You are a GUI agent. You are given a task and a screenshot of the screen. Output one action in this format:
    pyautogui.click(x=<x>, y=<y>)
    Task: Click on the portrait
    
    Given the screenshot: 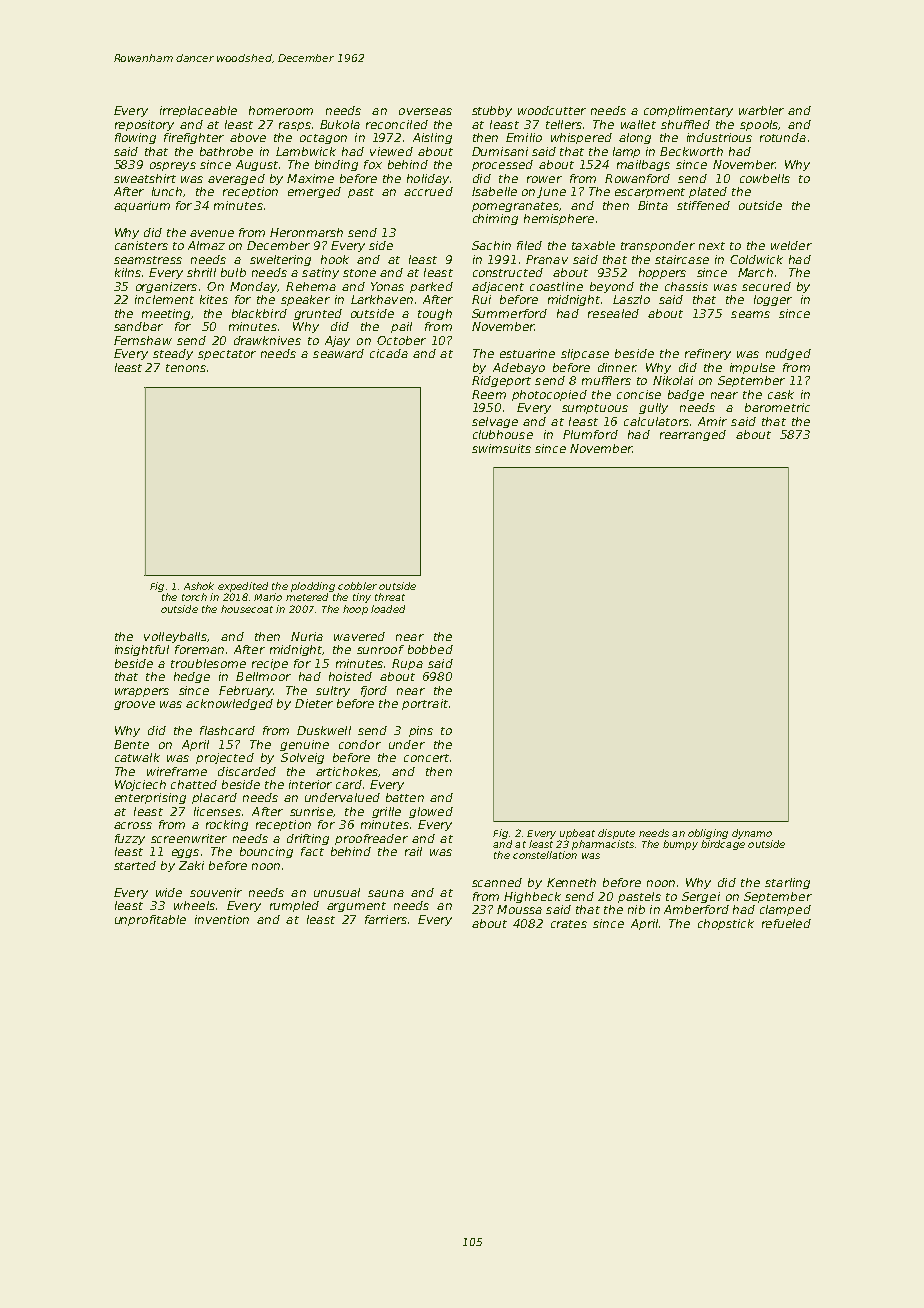 What is the action you would take?
    pyautogui.click(x=425, y=704)
